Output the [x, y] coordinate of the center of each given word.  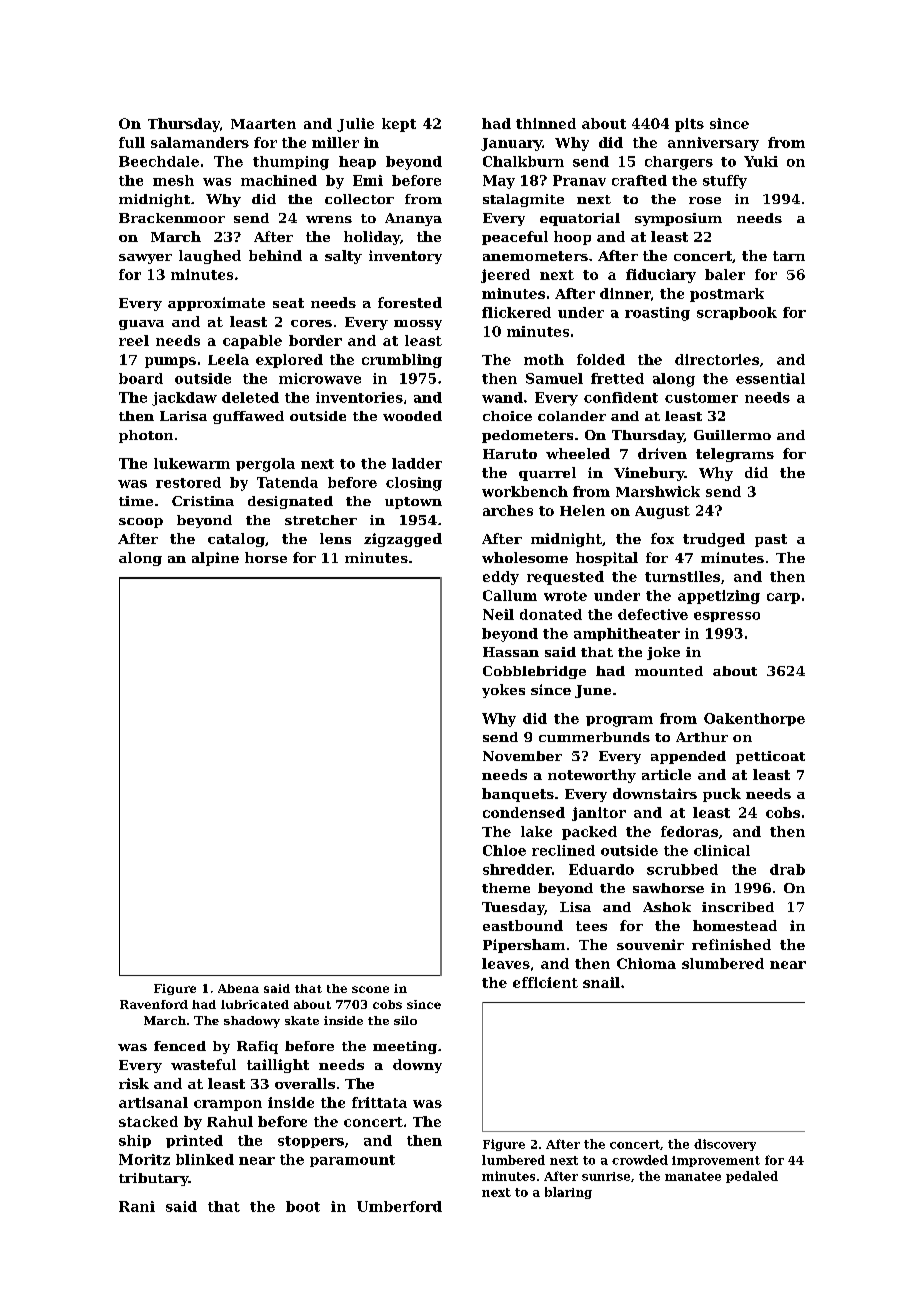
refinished [731, 944]
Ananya [413, 219]
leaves [506, 963]
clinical [722, 850]
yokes [503, 691]
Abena [238, 988]
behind [275, 255]
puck [722, 795]
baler [725, 274]
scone [370, 989]
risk [134, 1083]
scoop [141, 523]
